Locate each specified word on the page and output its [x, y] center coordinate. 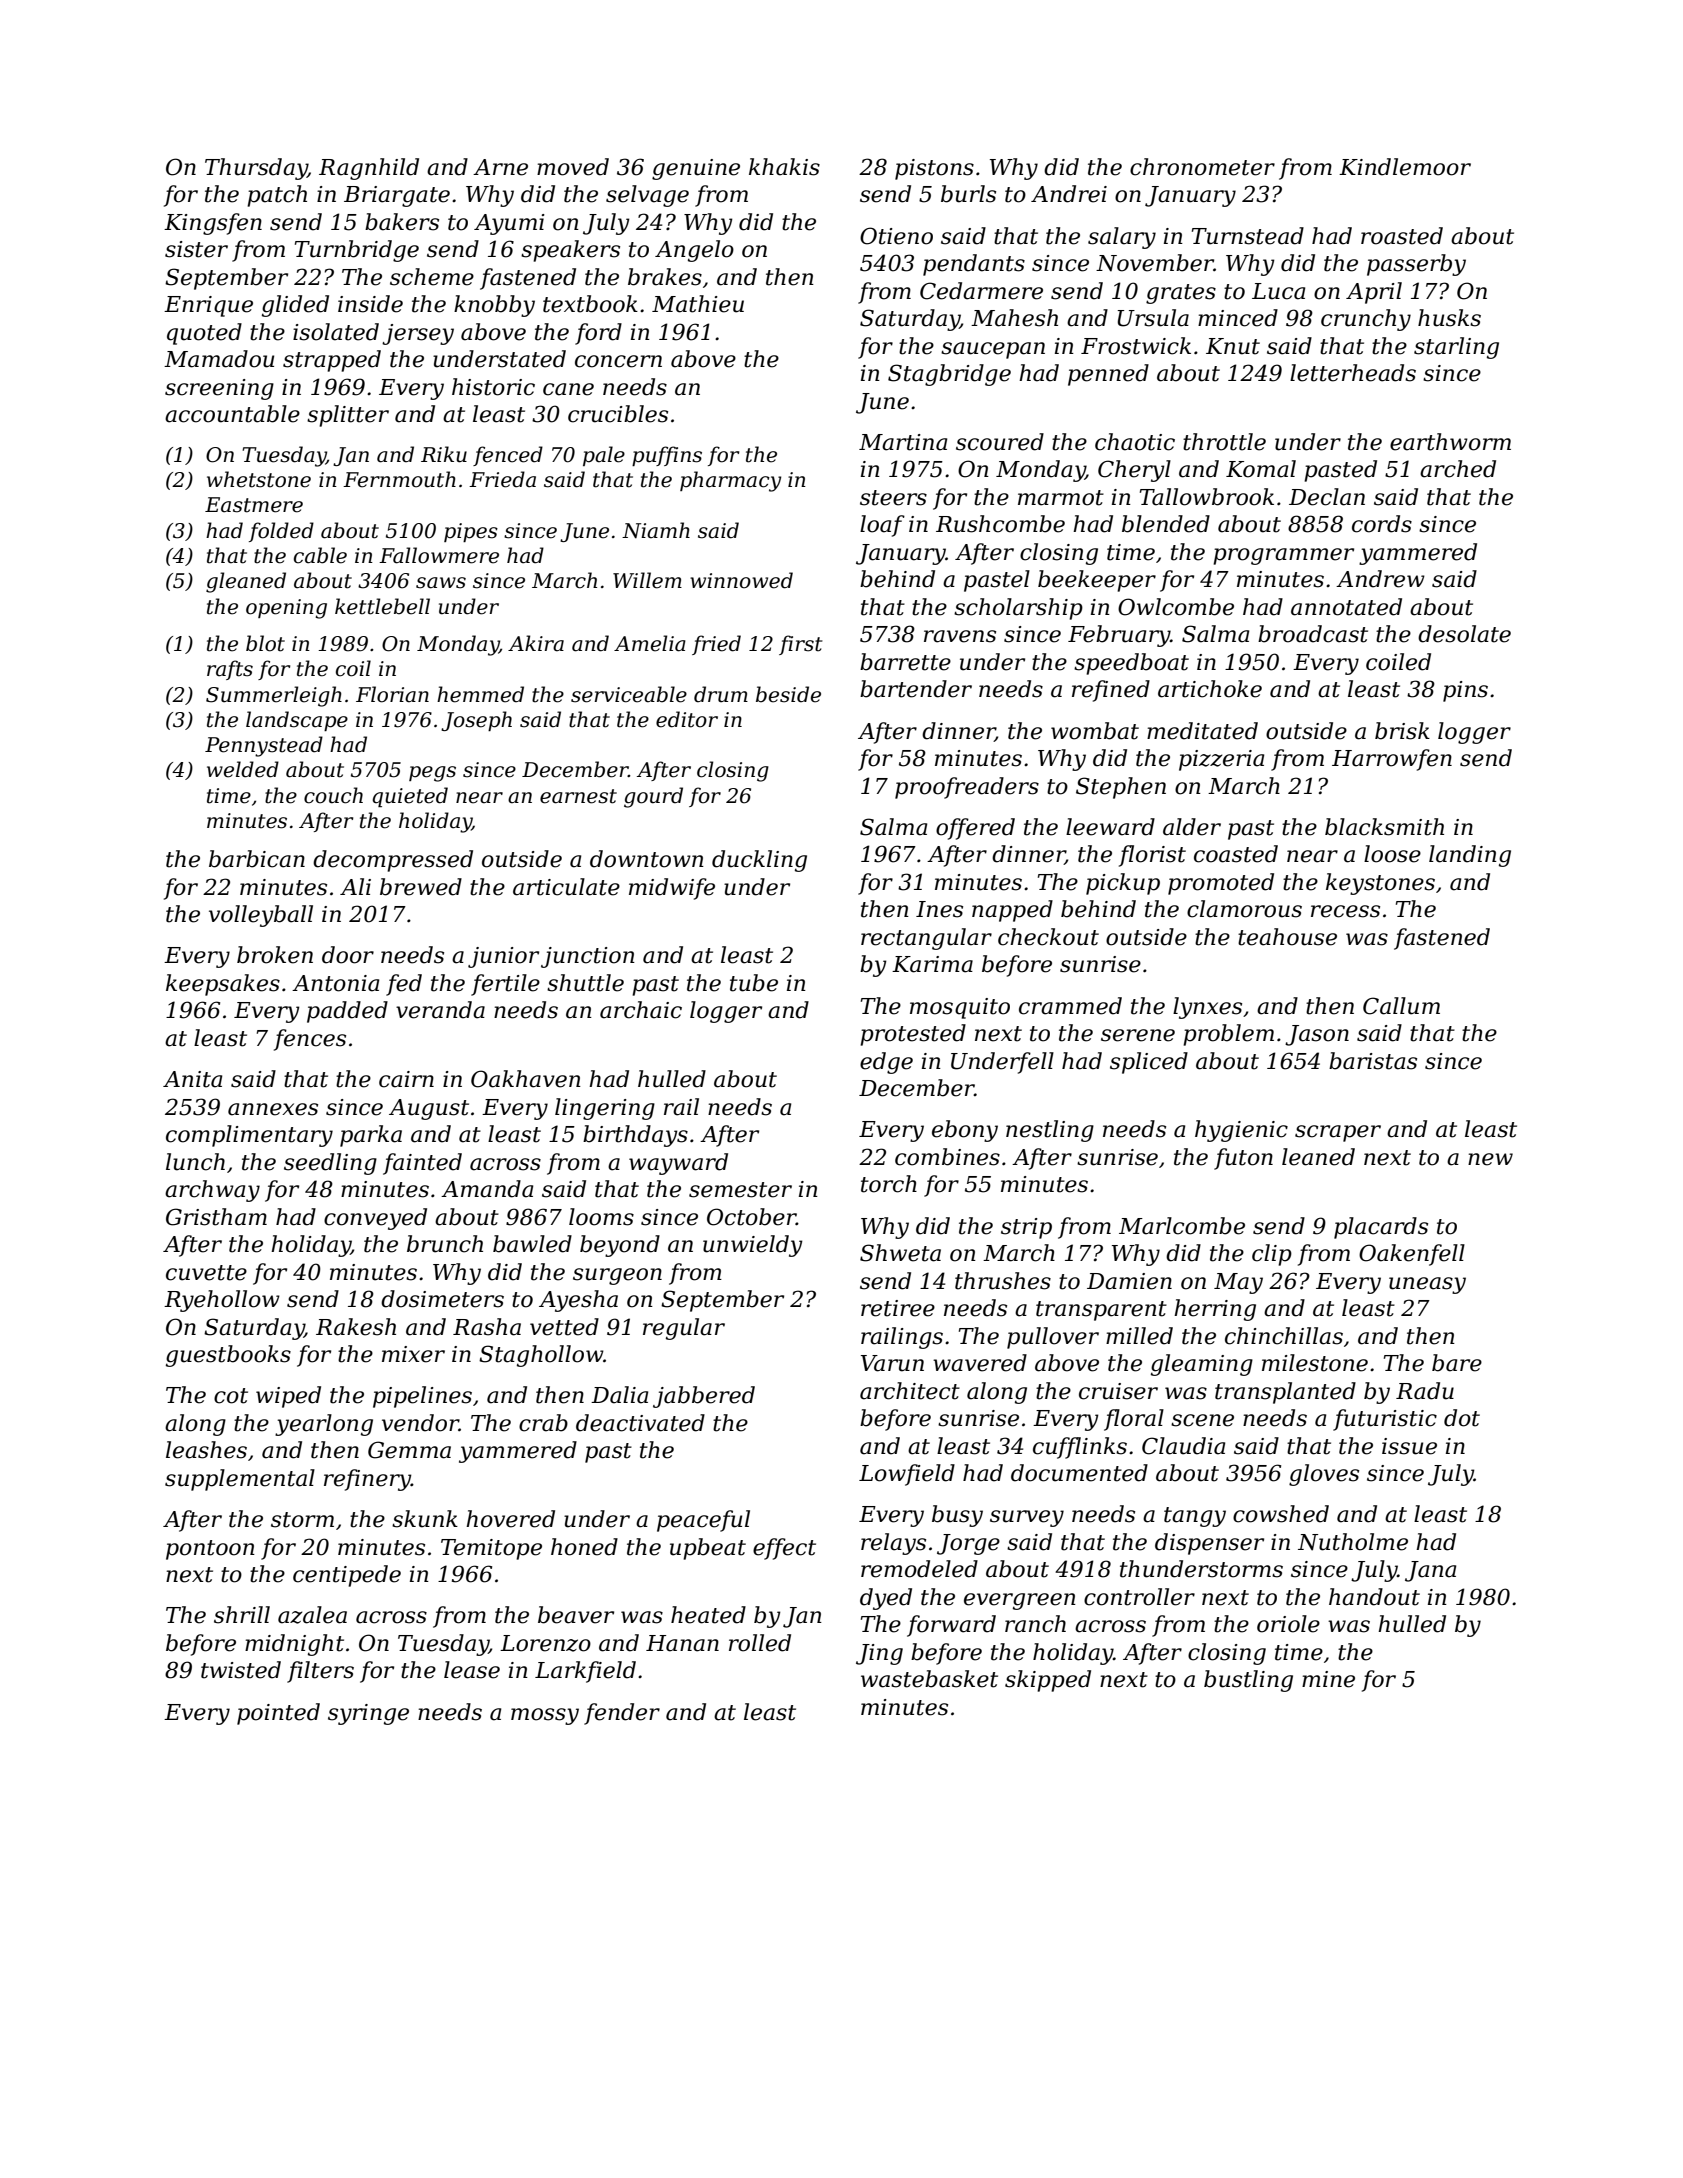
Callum [1401, 1006]
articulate [566, 887]
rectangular [926, 939]
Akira [536, 643]
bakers [402, 222]
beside [788, 694]
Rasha [487, 1327]
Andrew [1380, 579]
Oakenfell [1412, 1255]
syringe [368, 1714]
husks [1449, 318]
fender [622, 1714]
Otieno [896, 236]
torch [889, 1184]
